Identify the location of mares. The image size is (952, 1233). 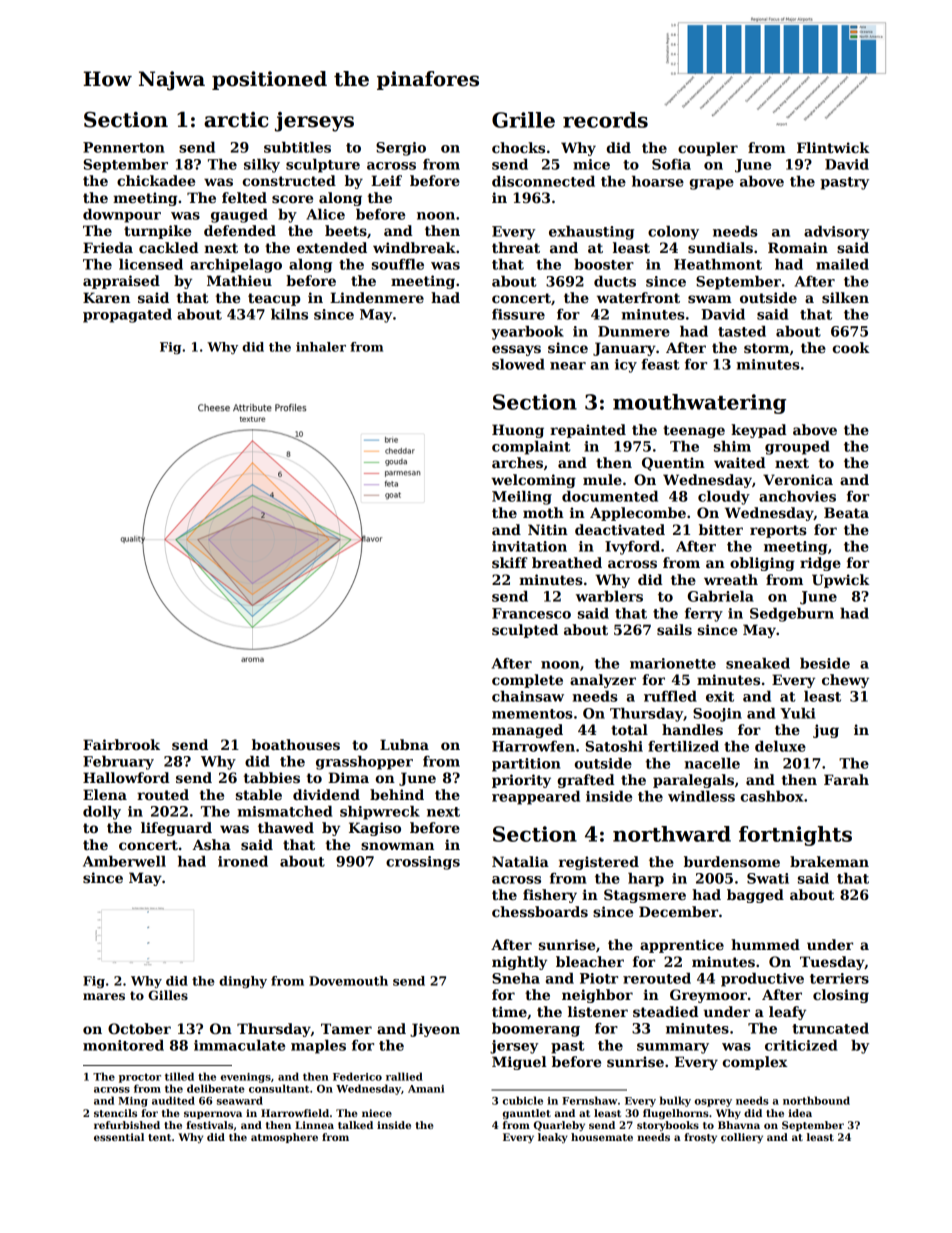
(104, 996).
